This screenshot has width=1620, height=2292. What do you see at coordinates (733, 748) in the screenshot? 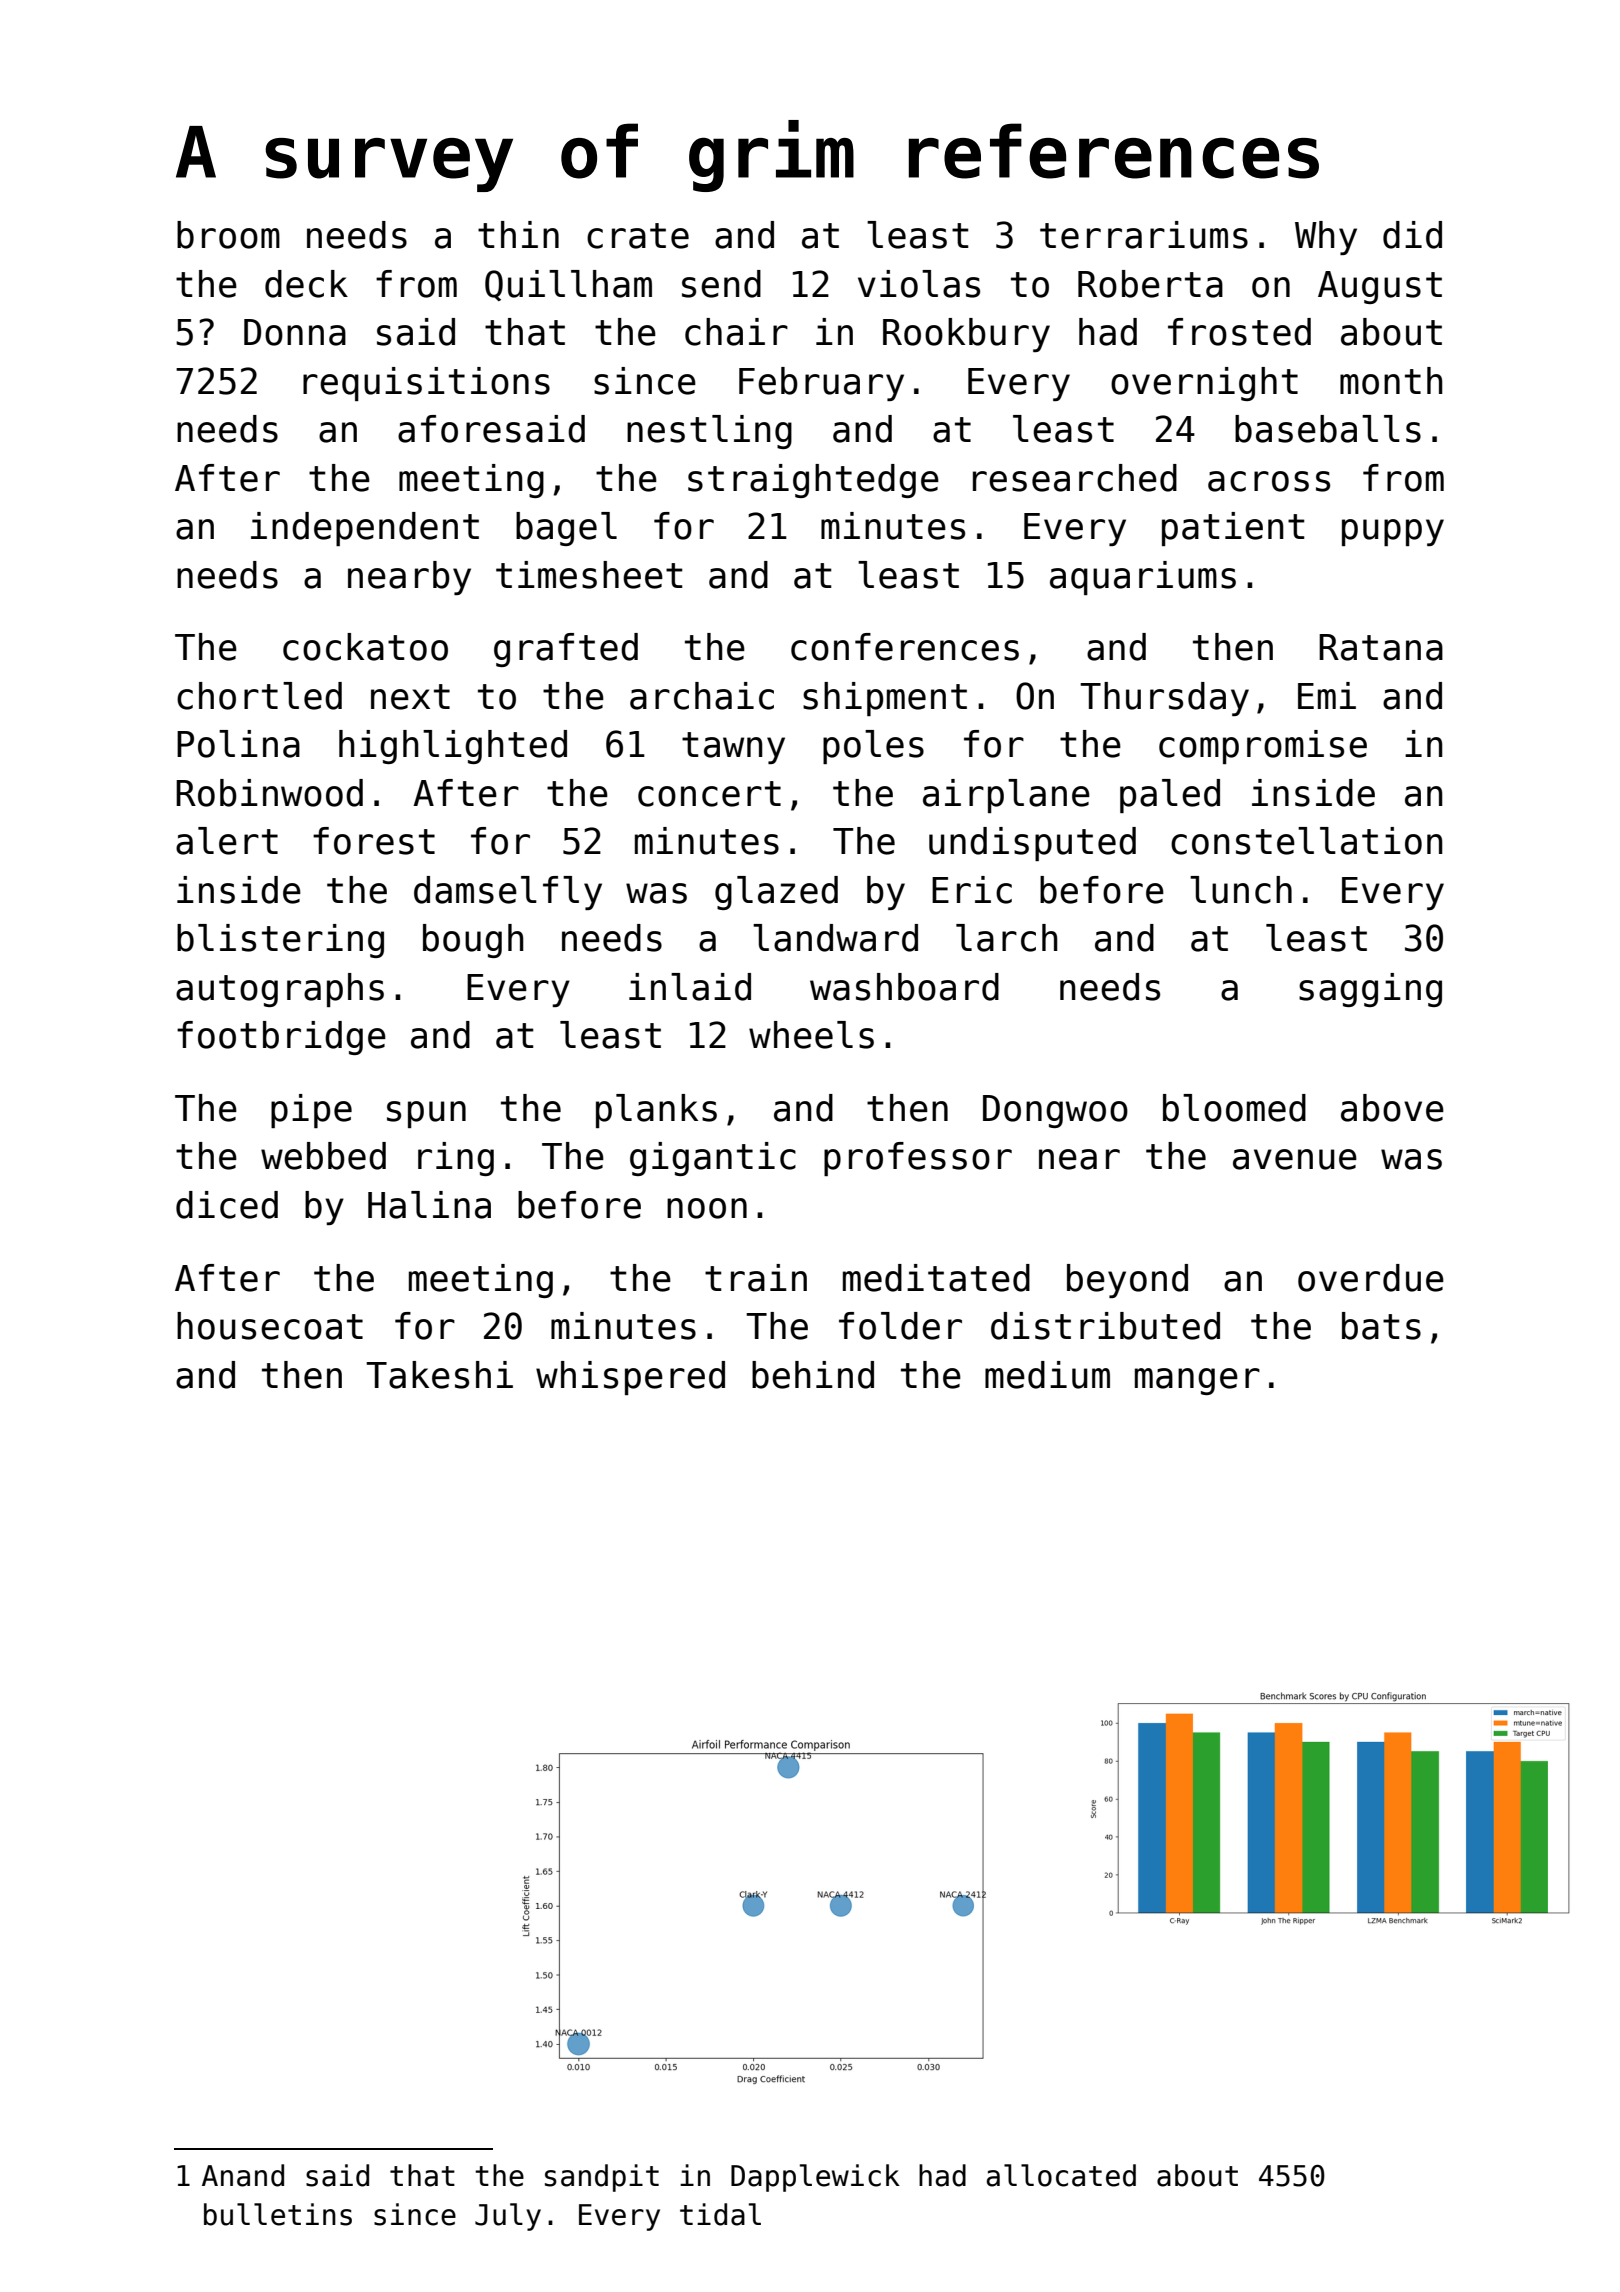
I see `tawny` at bounding box center [733, 748].
